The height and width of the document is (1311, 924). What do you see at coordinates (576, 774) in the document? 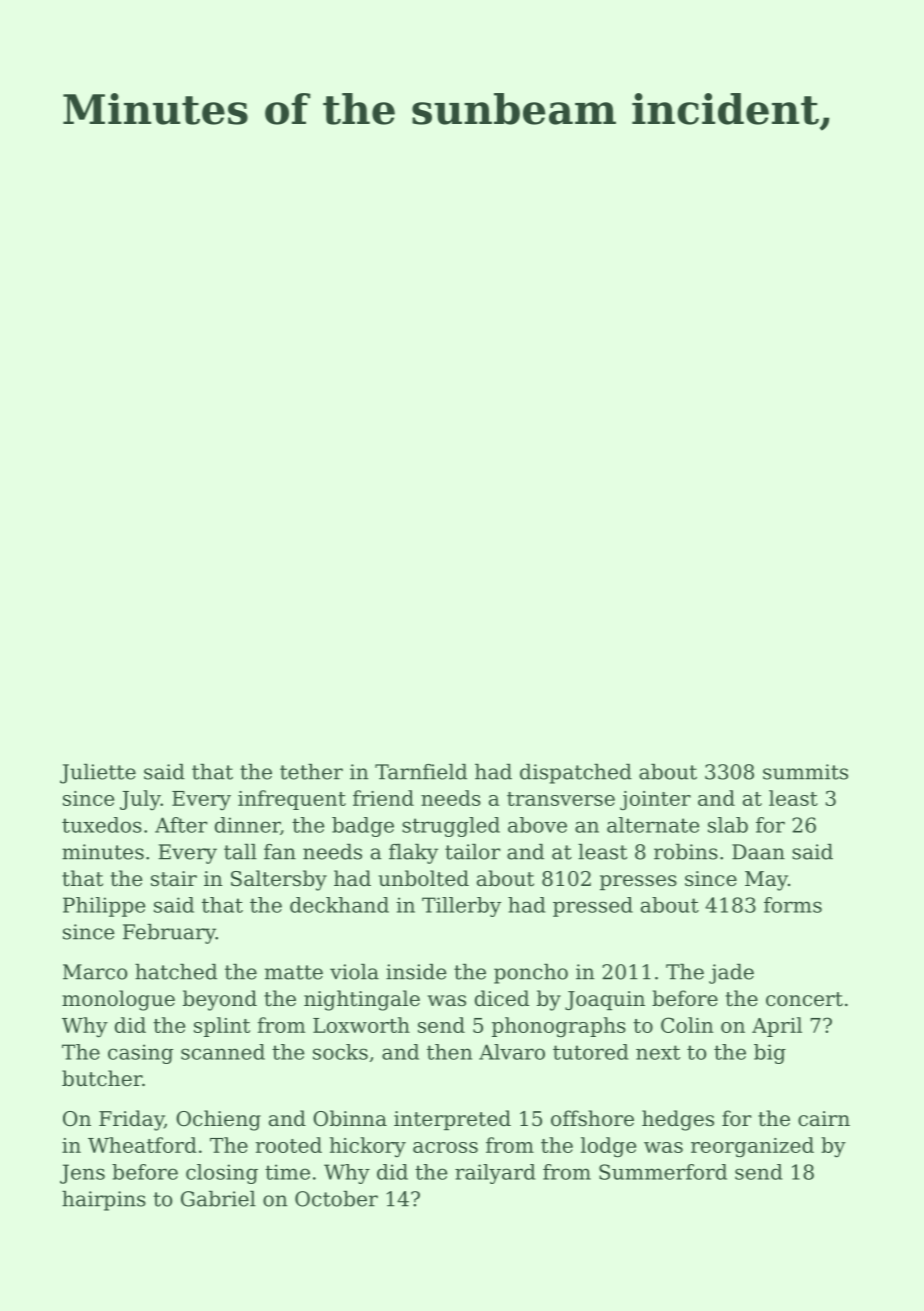
I see `dispatched` at bounding box center [576, 774].
